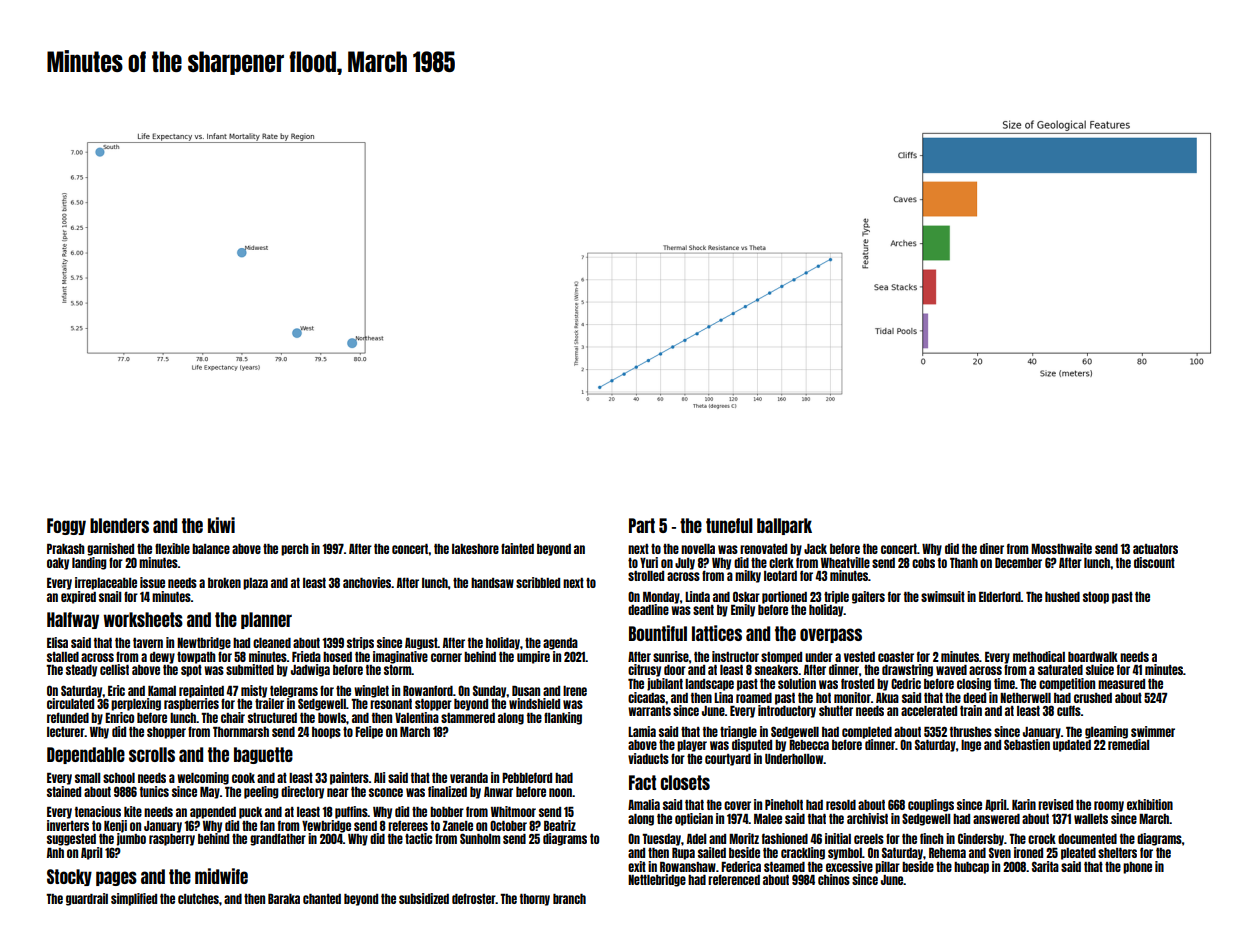 This screenshot has width=1233, height=952. I want to click on diner, so click(992, 548).
